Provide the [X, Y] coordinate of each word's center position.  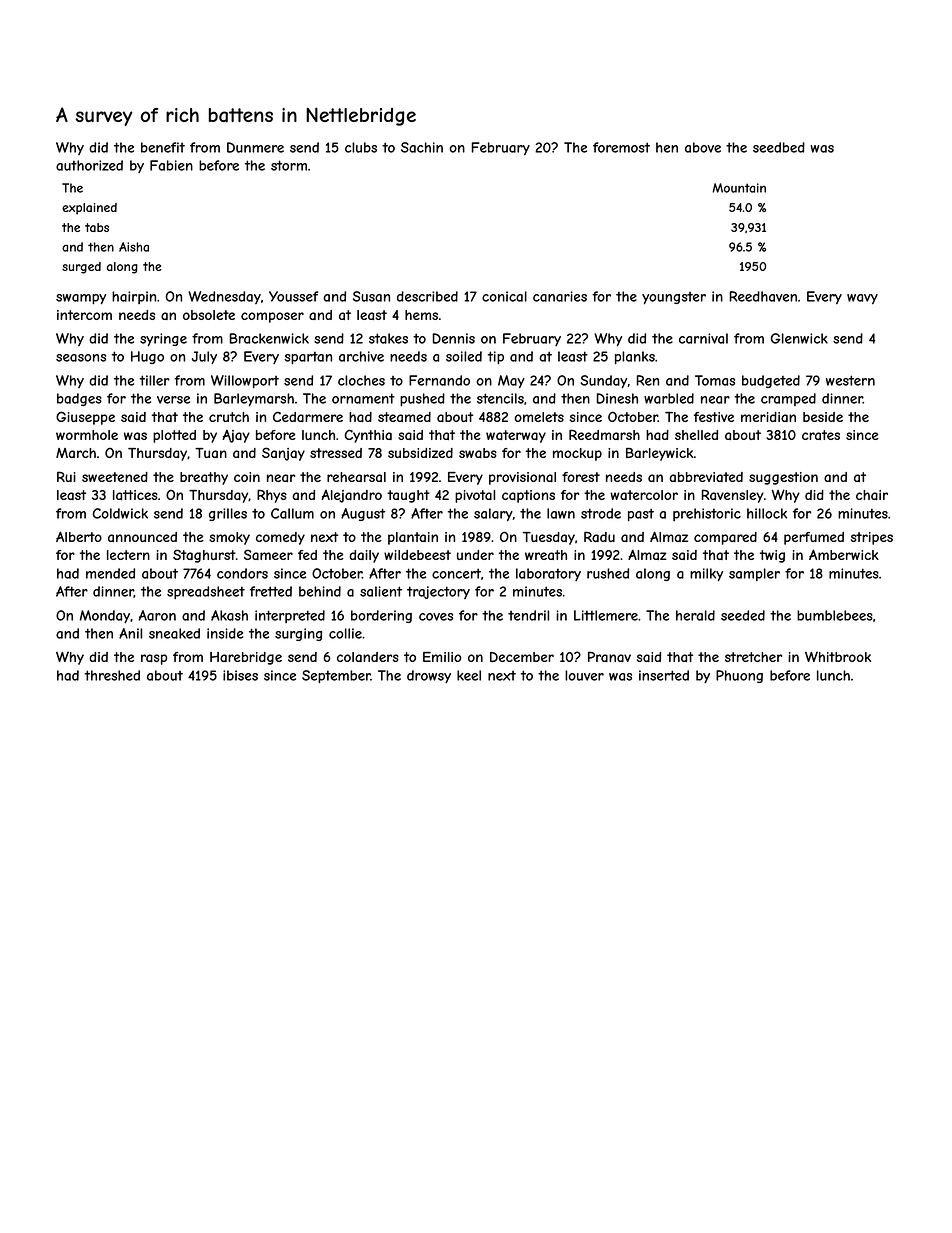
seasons [81, 358]
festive [714, 417]
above [703, 147]
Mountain [739, 188]
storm [289, 165]
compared [725, 538]
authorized [89, 165]
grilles [228, 514]
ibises [240, 675]
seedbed [779, 147]
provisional [522, 478]
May [511, 381]
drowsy [429, 676]
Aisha [134, 247]
